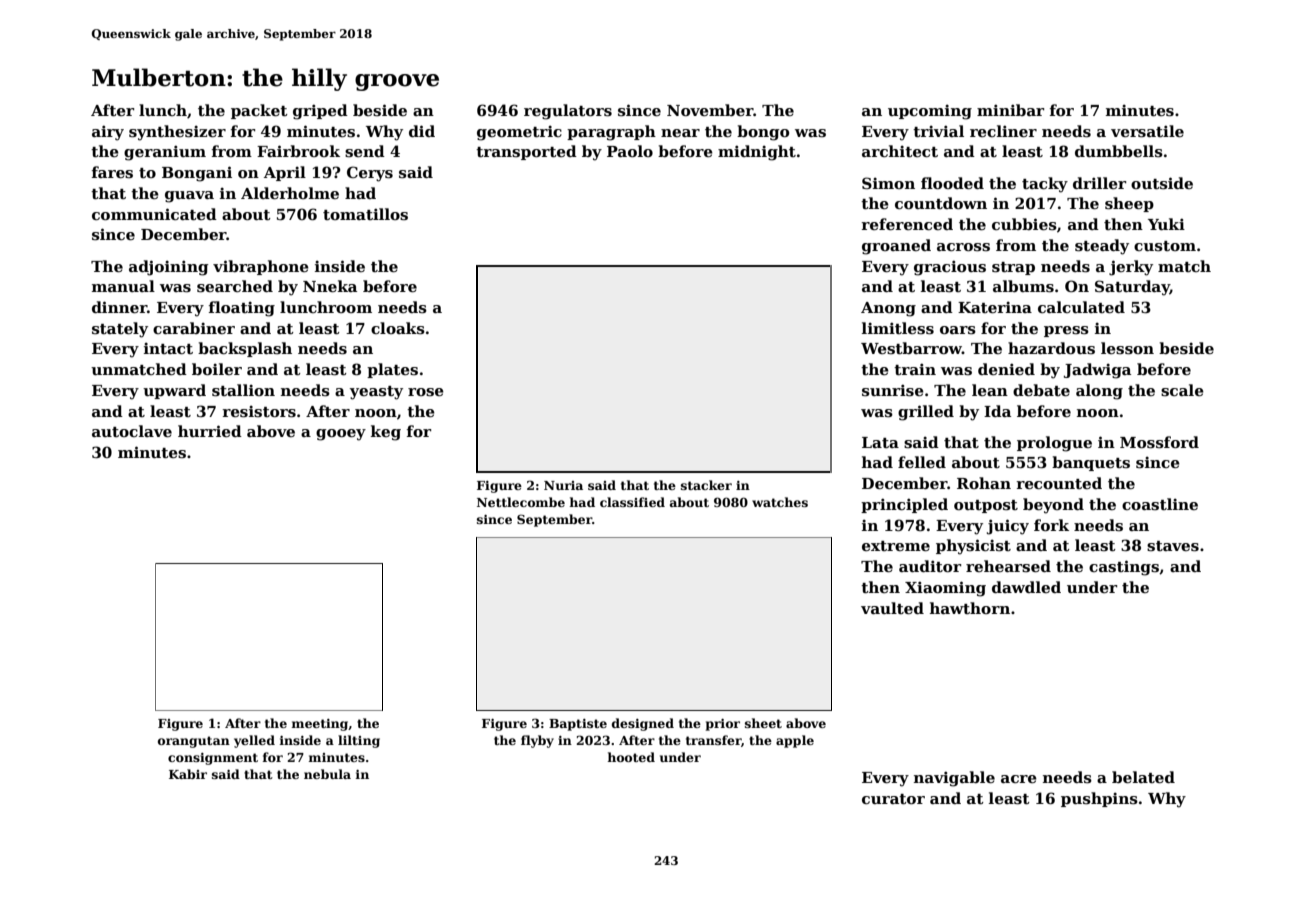  I want to click on resistors, so click(259, 411).
